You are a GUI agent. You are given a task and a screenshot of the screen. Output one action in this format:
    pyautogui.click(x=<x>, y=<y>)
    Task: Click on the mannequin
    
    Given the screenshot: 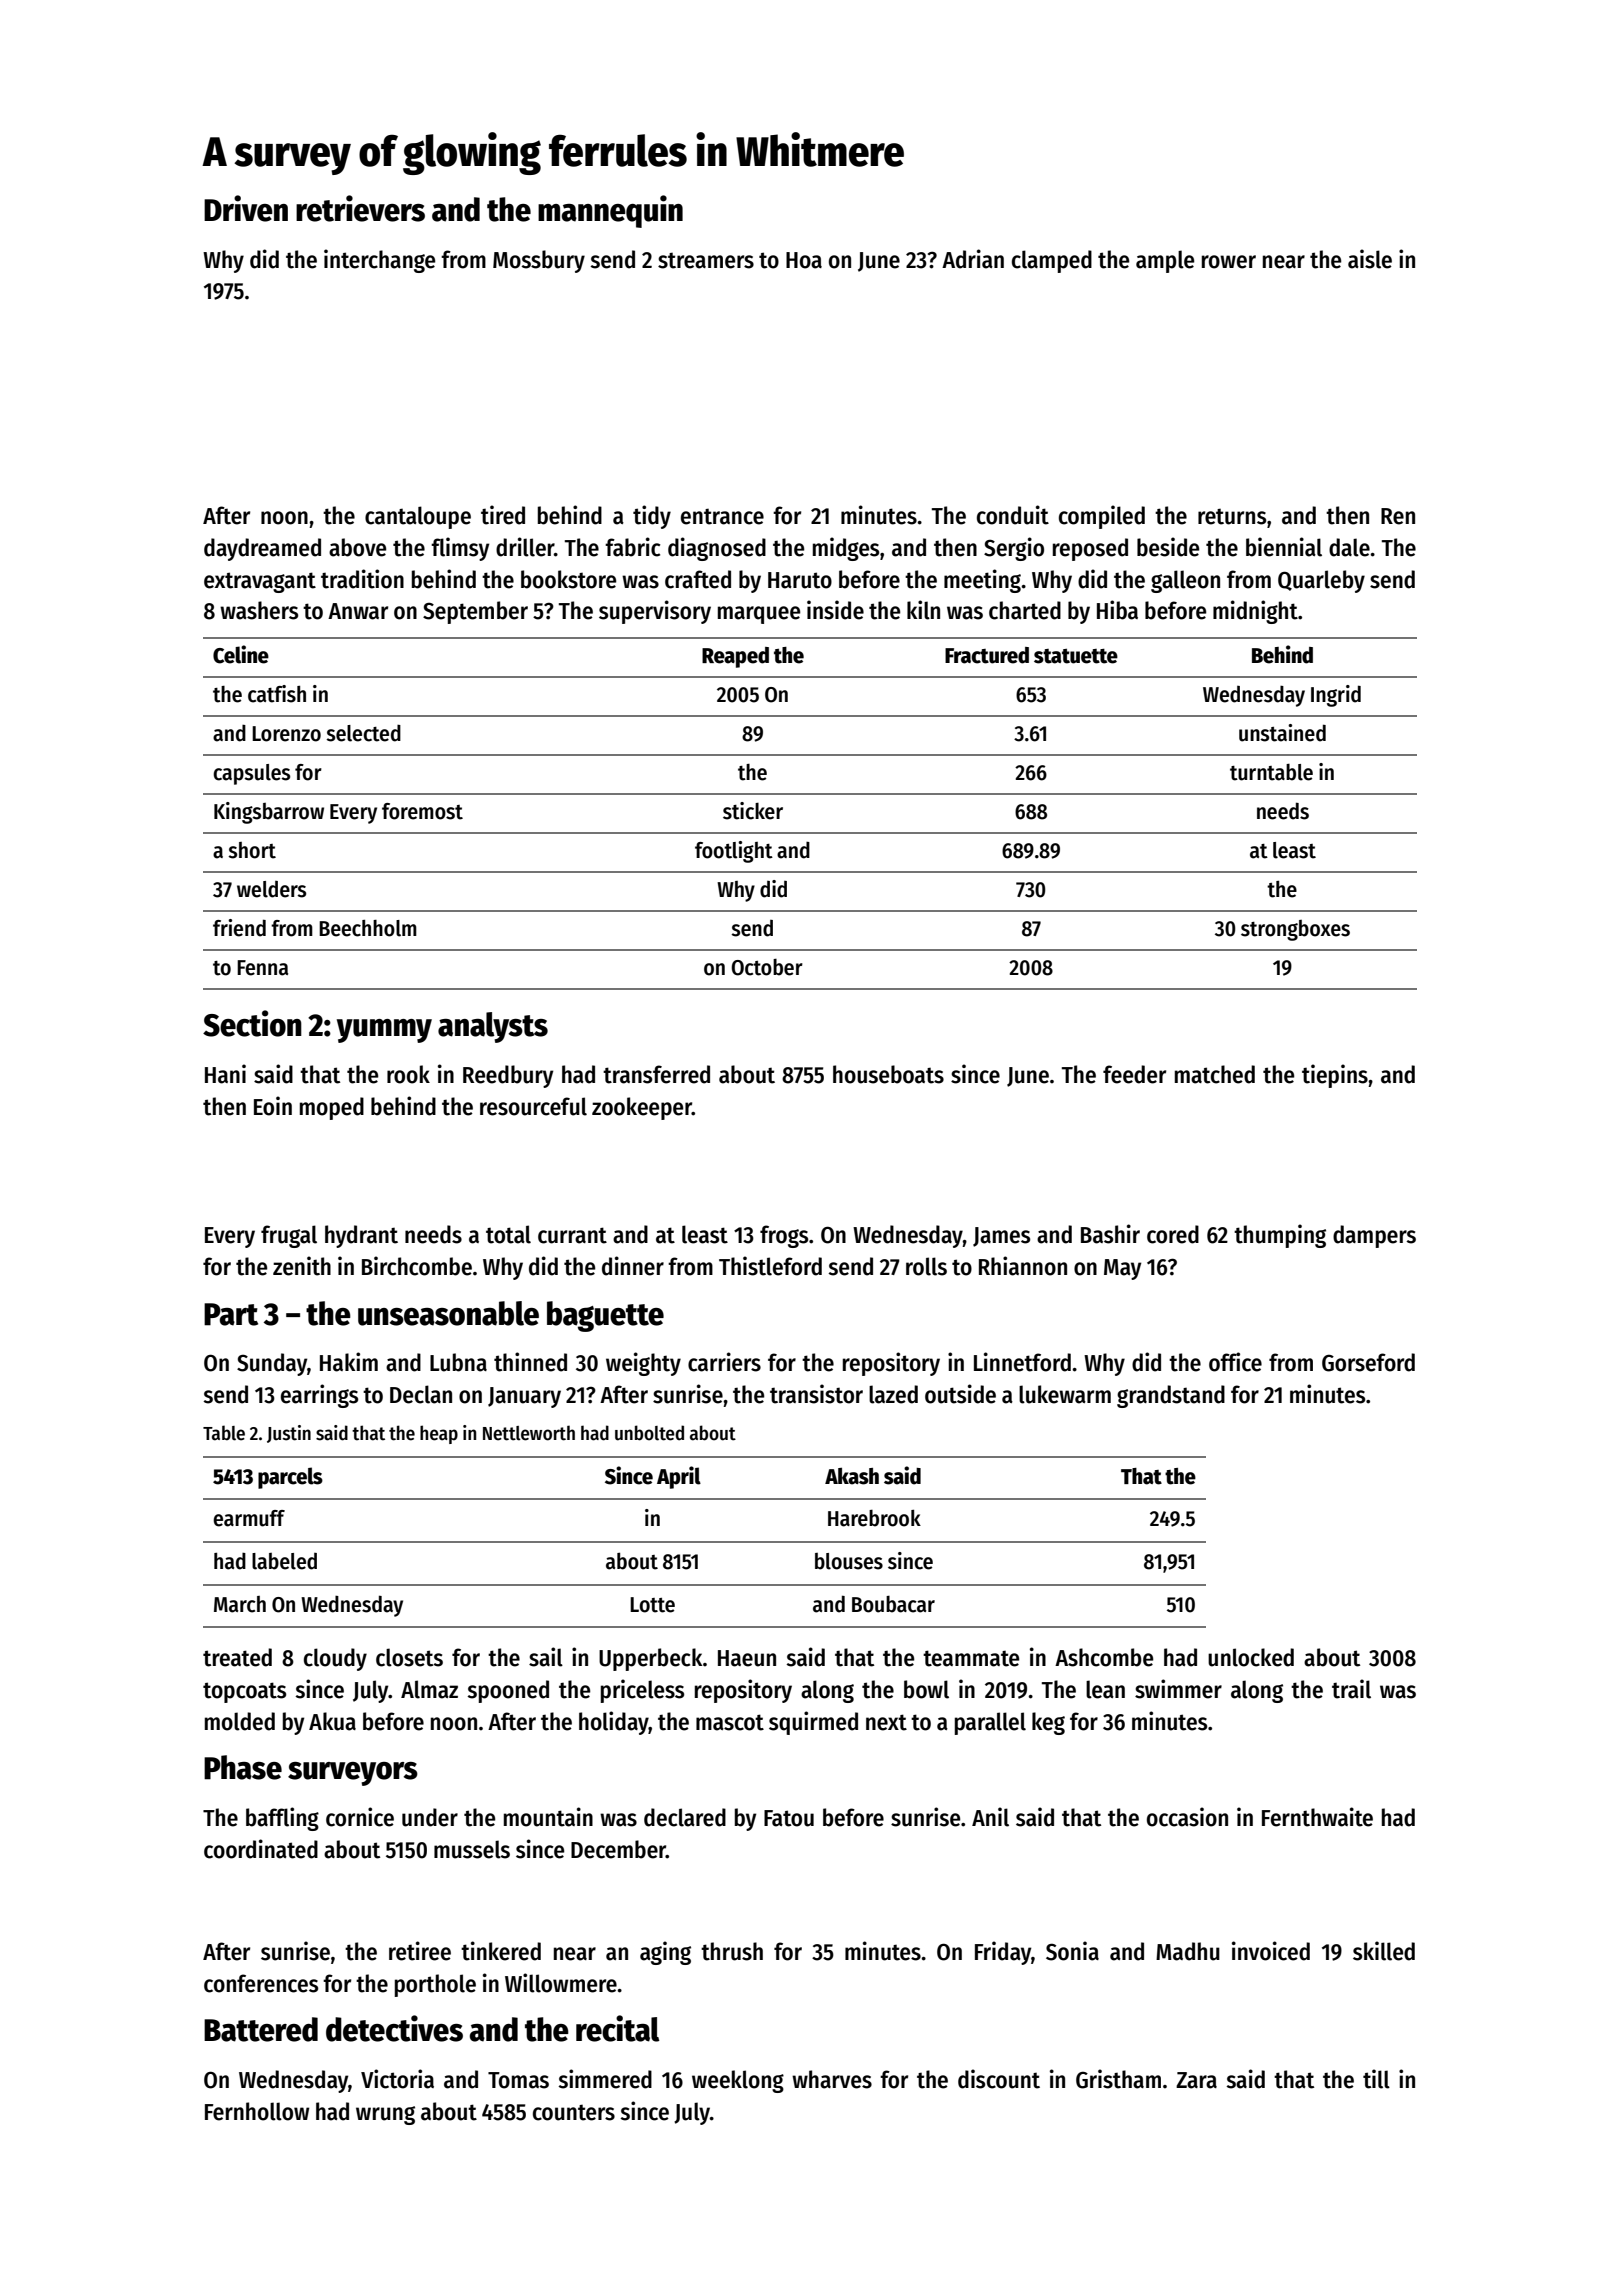 What is the action you would take?
    pyautogui.click(x=610, y=211)
